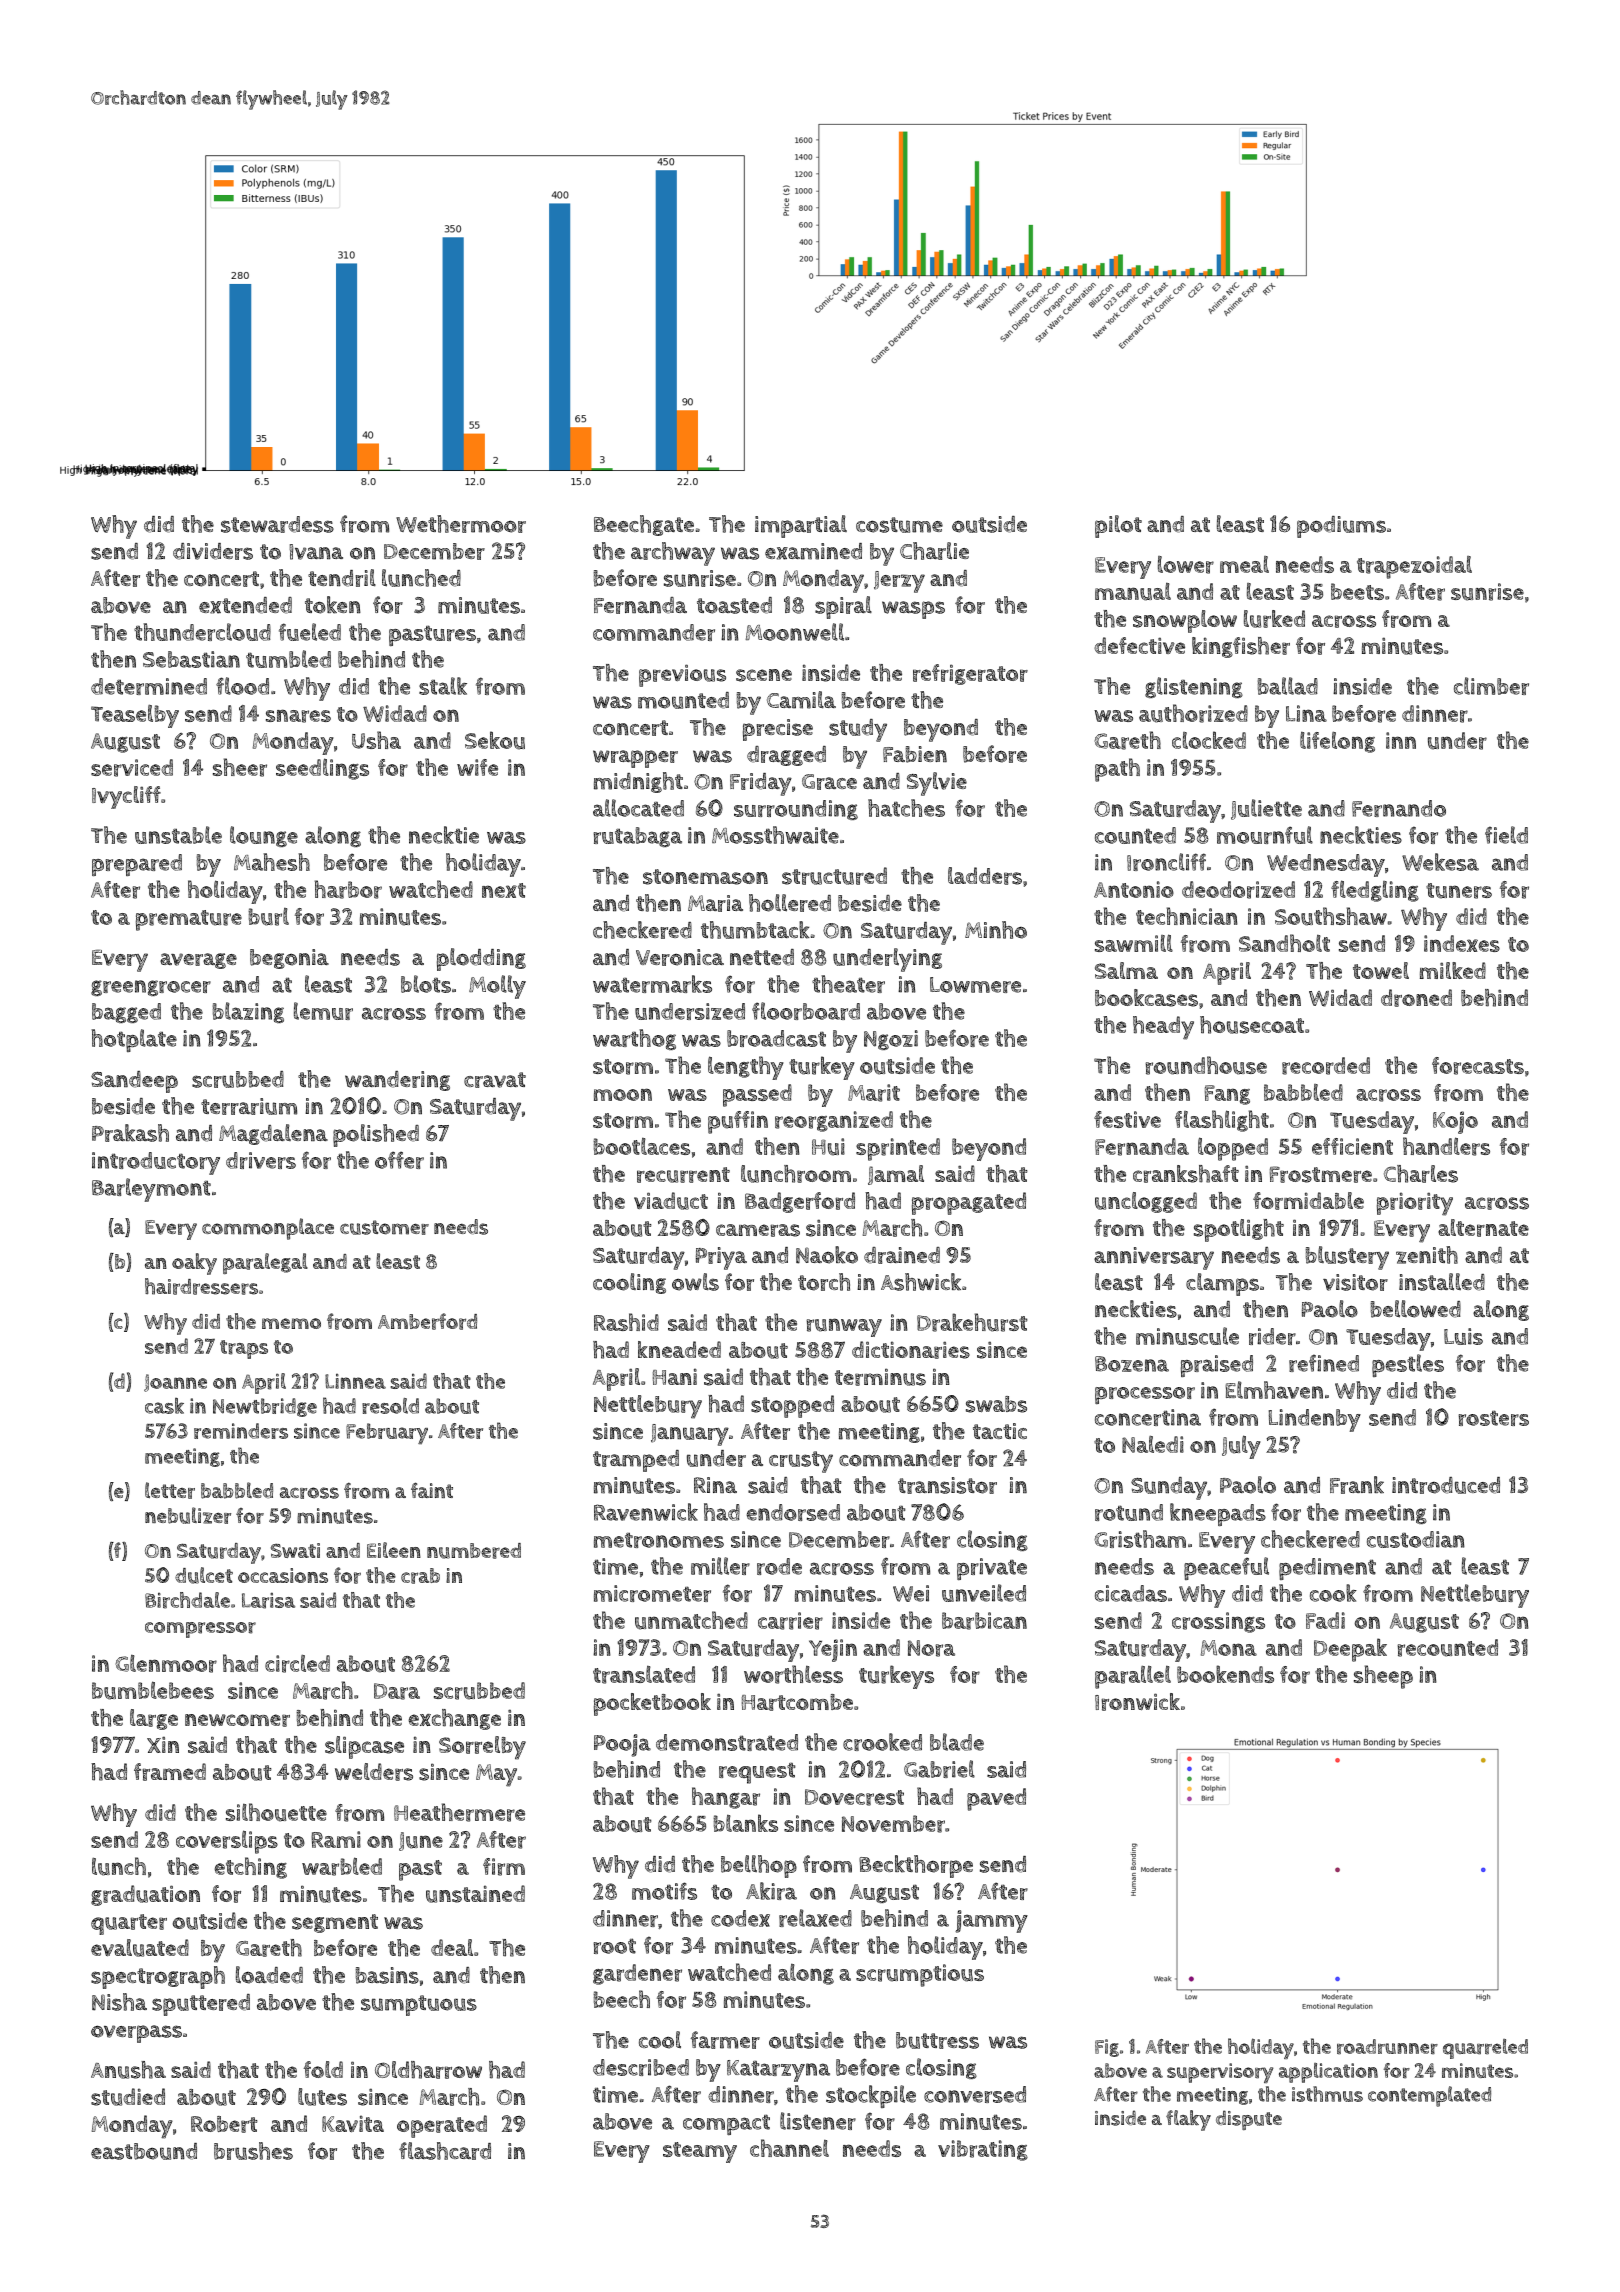 The height and width of the screenshot is (2292, 1620). I want to click on podiums, so click(1341, 527).
